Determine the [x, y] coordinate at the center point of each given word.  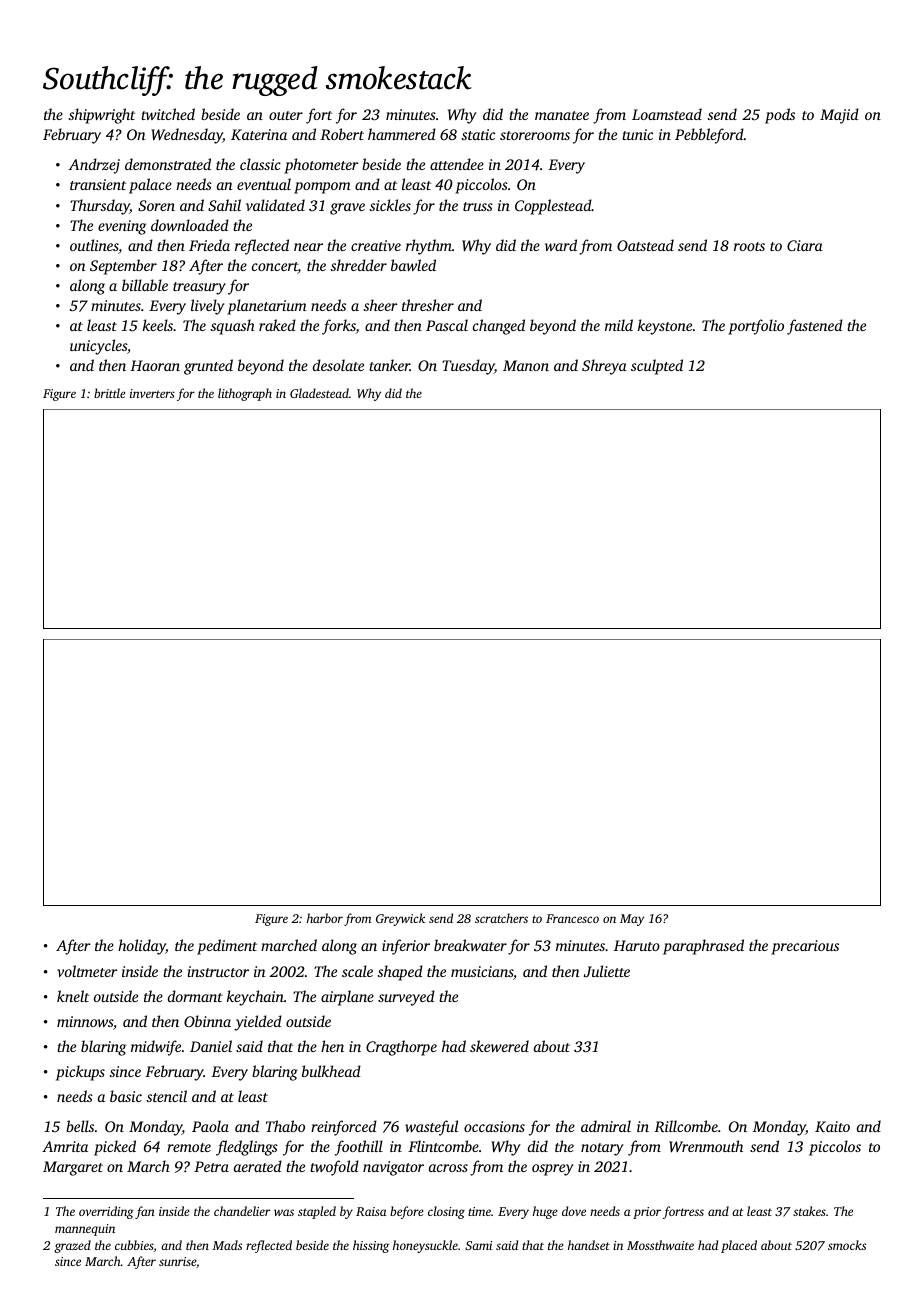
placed [739, 1246]
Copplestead [553, 207]
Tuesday [468, 367]
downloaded [190, 225]
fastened [815, 327]
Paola [210, 1126]
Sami [479, 1245]
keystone [665, 327]
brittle [109, 393]
